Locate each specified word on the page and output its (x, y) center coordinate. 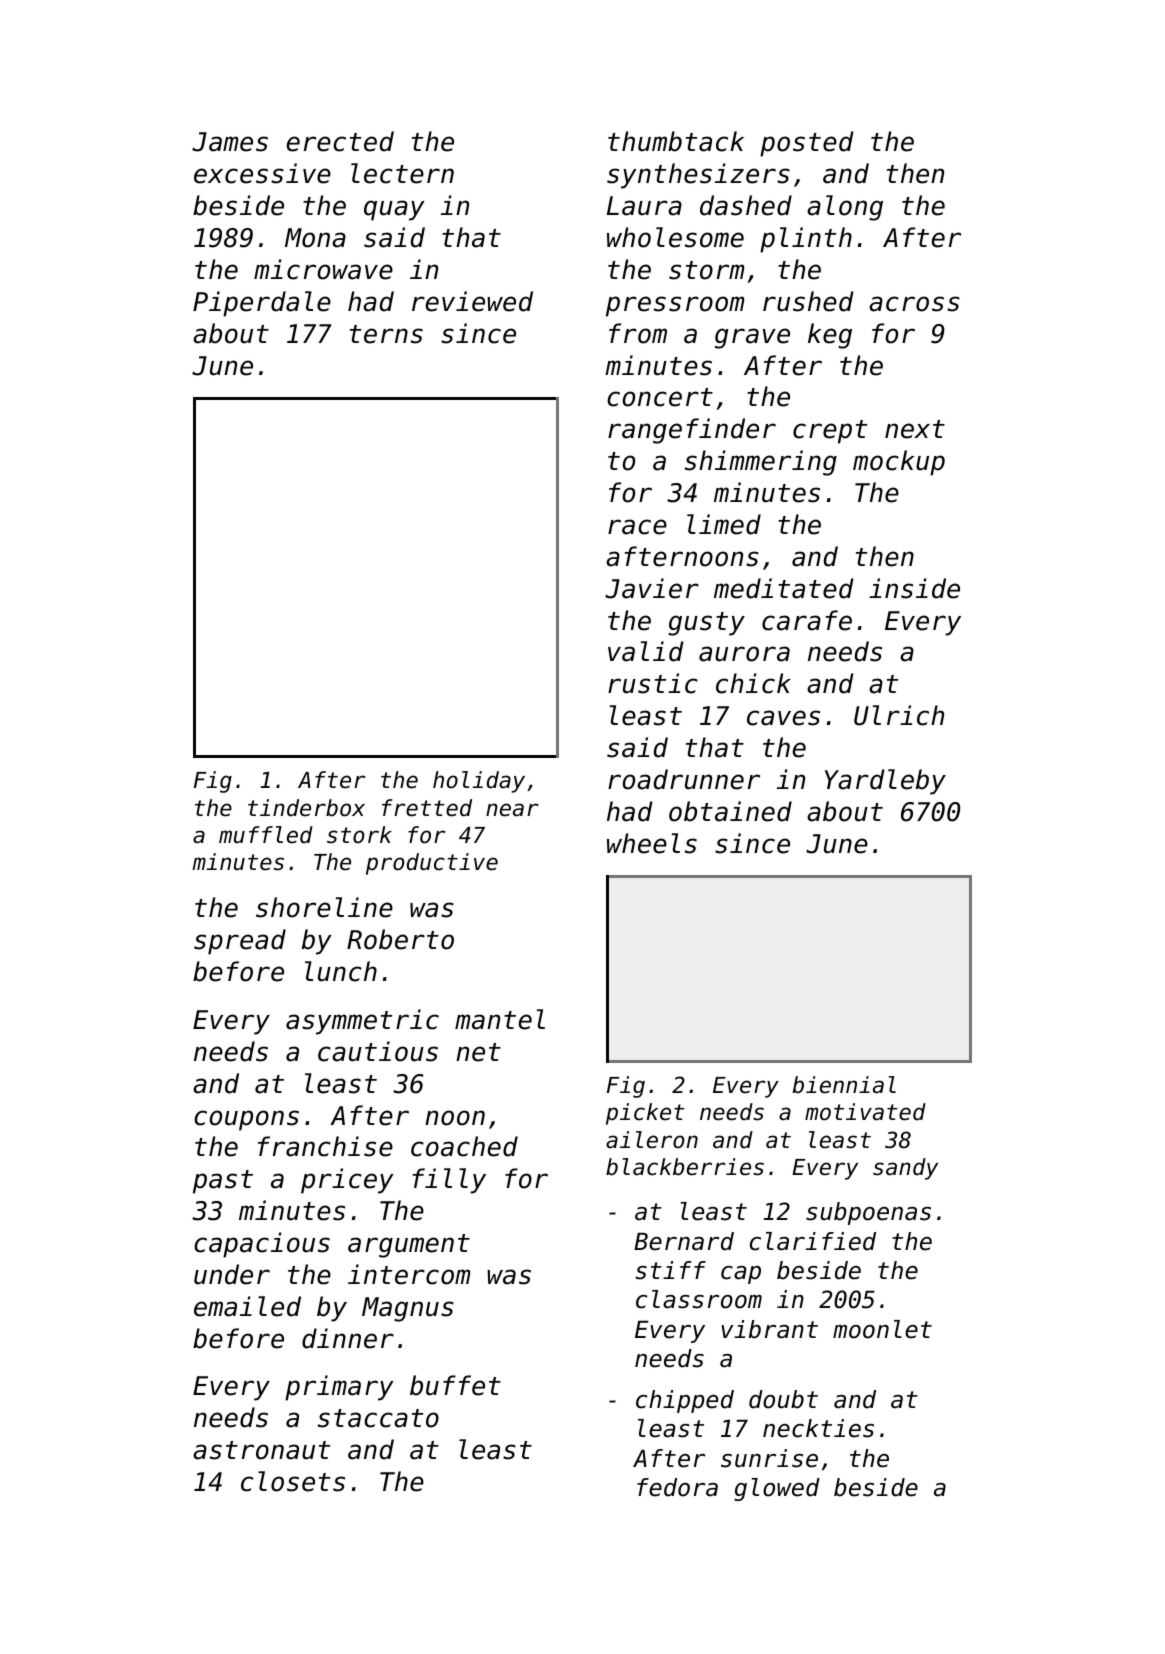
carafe (807, 620)
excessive (262, 173)
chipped (685, 1401)
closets (293, 1481)
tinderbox (306, 808)
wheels (652, 843)
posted (807, 144)
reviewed (472, 301)
